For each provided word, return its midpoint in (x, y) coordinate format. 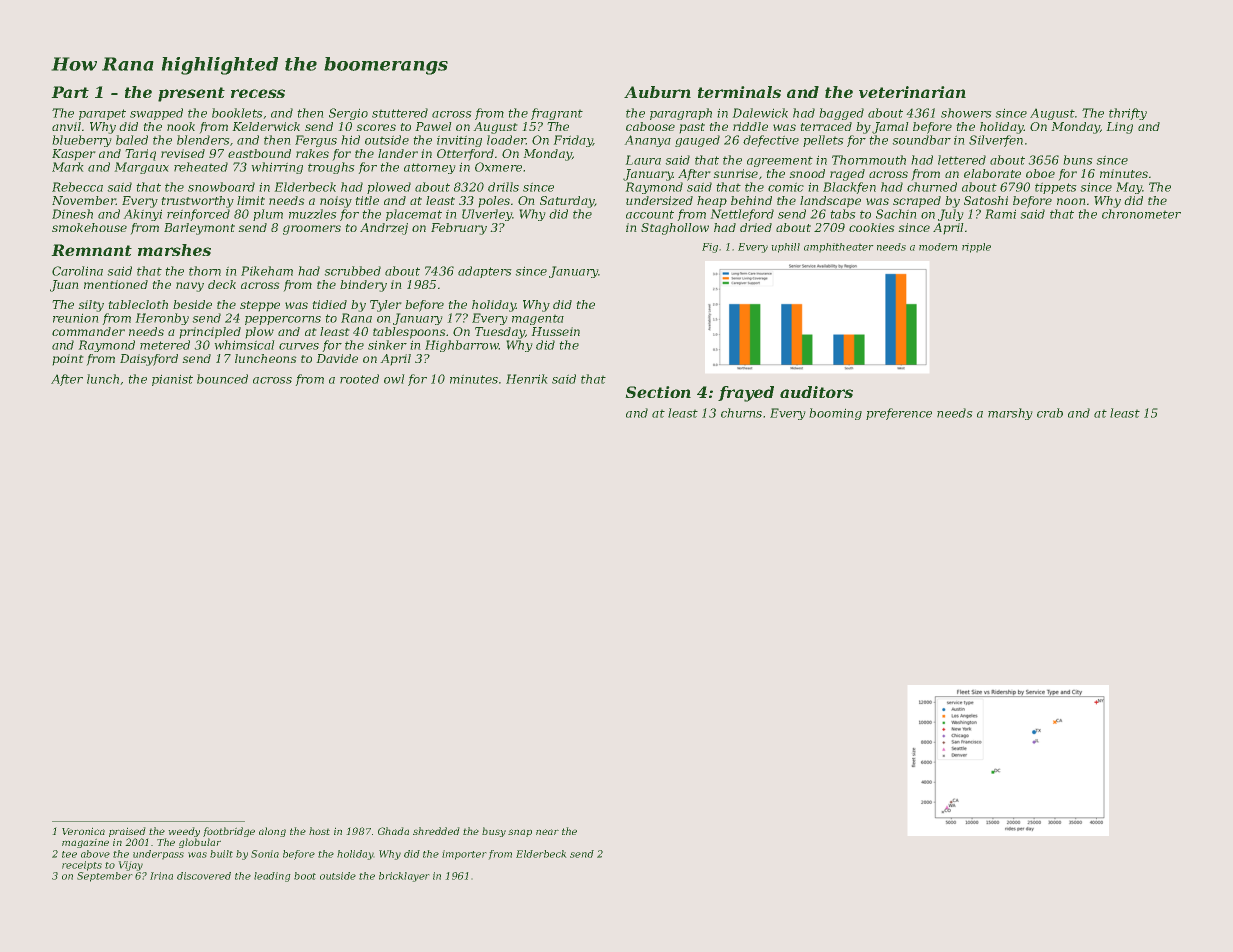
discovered (204, 876)
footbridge (229, 832)
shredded (436, 831)
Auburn (657, 92)
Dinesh (72, 214)
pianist (172, 380)
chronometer (1141, 214)
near (547, 832)
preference (899, 414)
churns (741, 413)
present (191, 94)
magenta (538, 319)
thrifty (1128, 114)
